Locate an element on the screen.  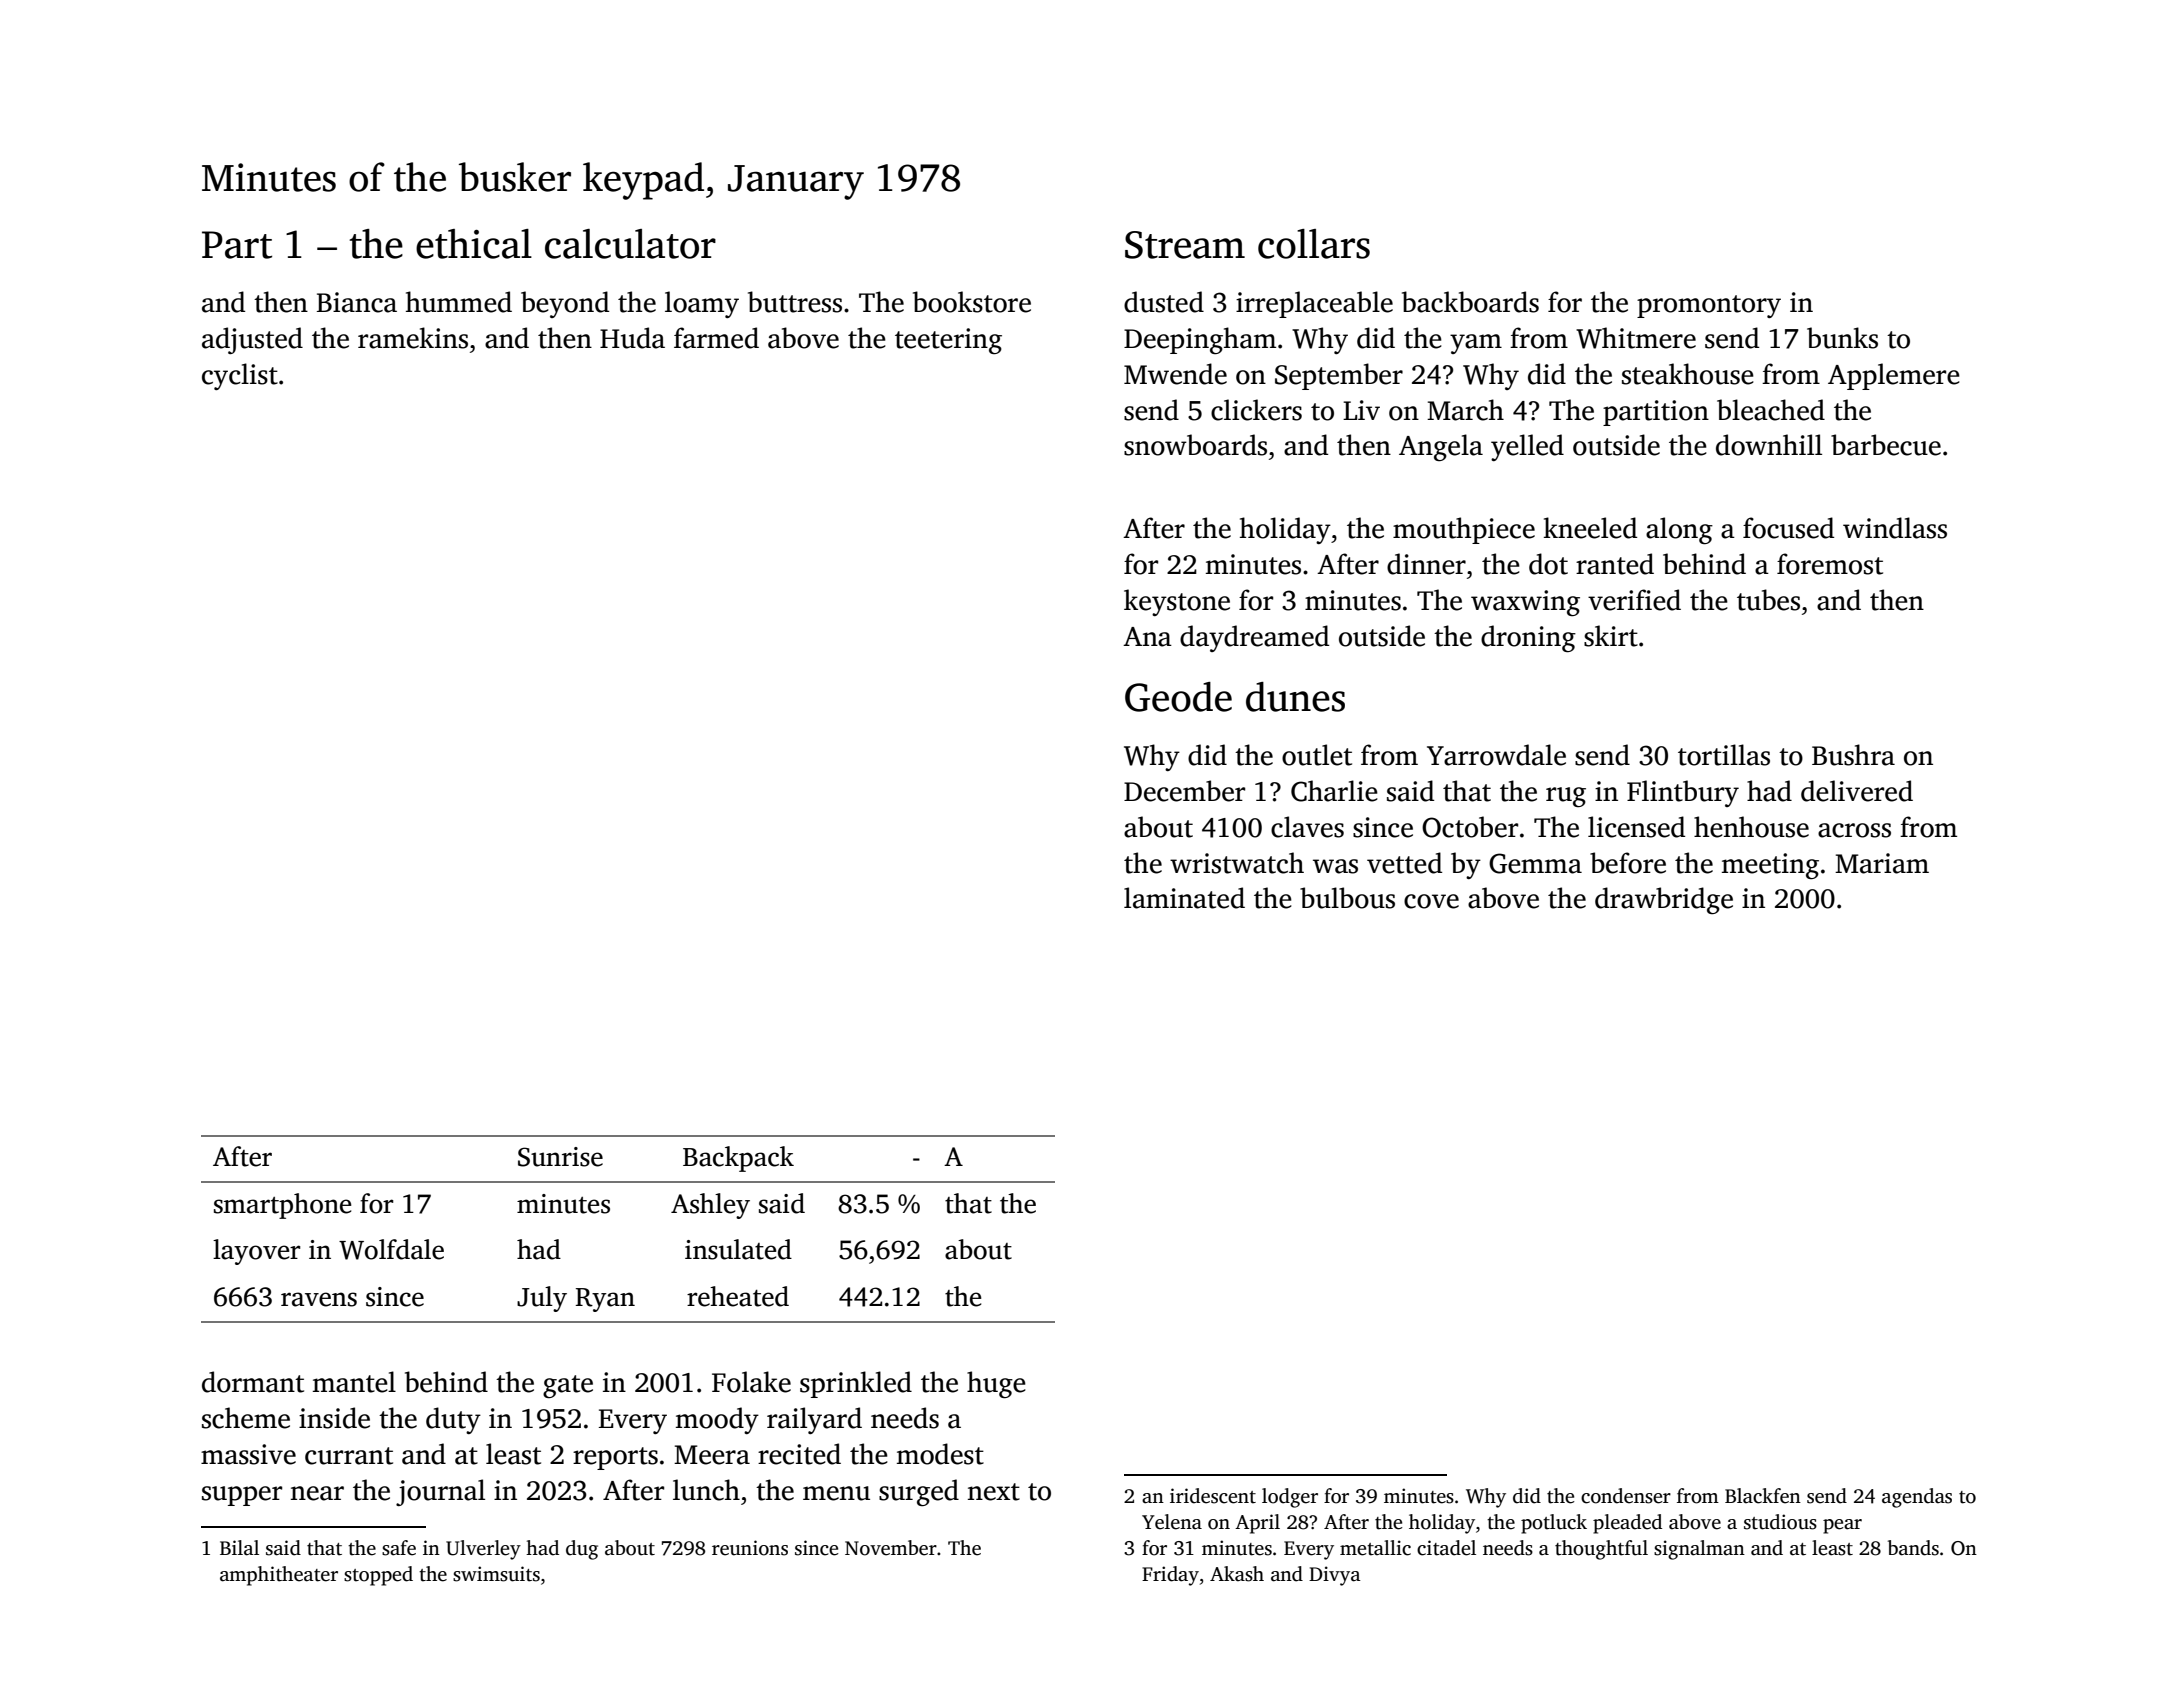
Sunrise is located at coordinates (560, 1157).
